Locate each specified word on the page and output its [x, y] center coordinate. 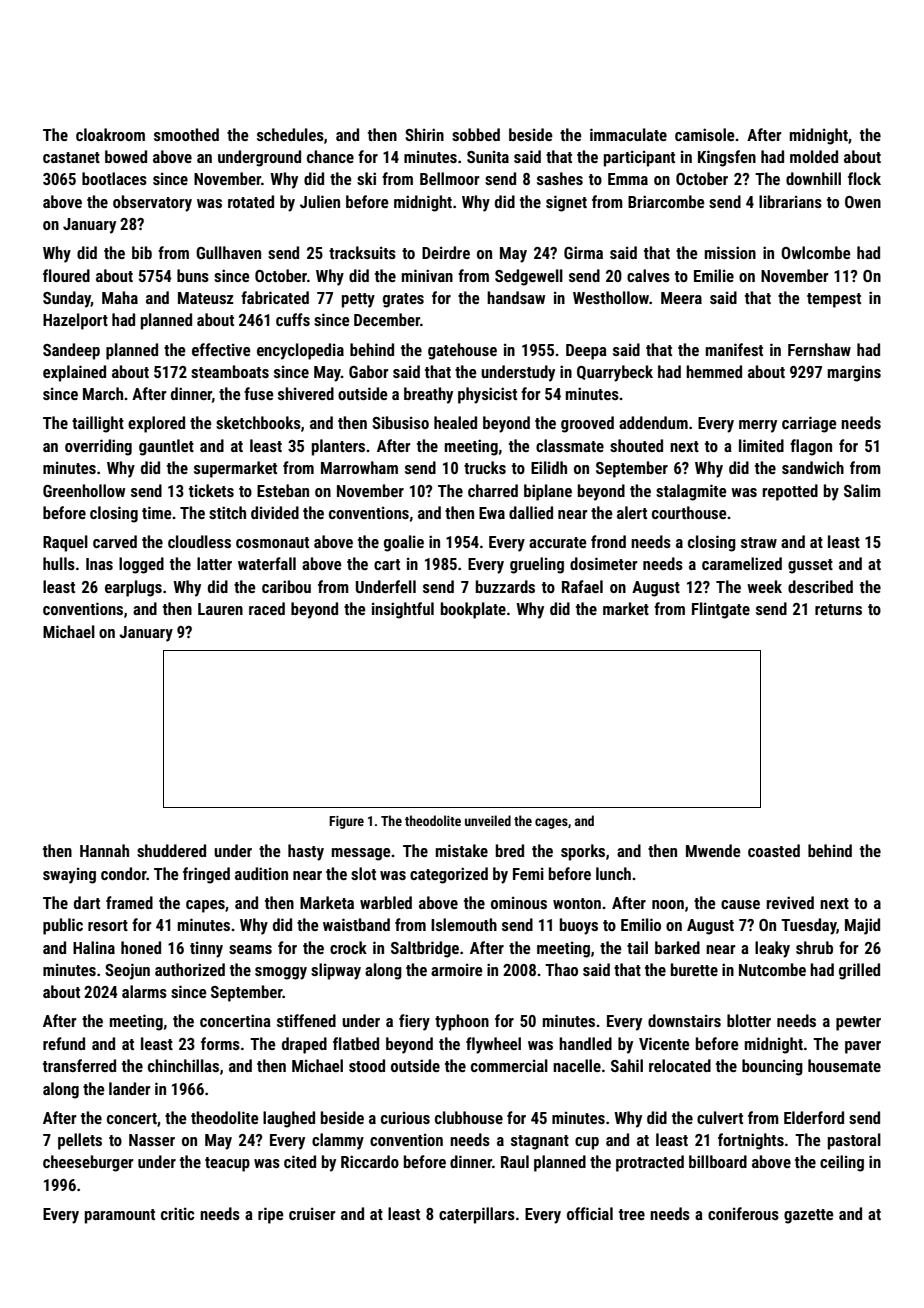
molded [814, 156]
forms [220, 1043]
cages [551, 823]
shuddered [171, 850]
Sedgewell [529, 277]
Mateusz [206, 298]
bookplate [473, 610]
